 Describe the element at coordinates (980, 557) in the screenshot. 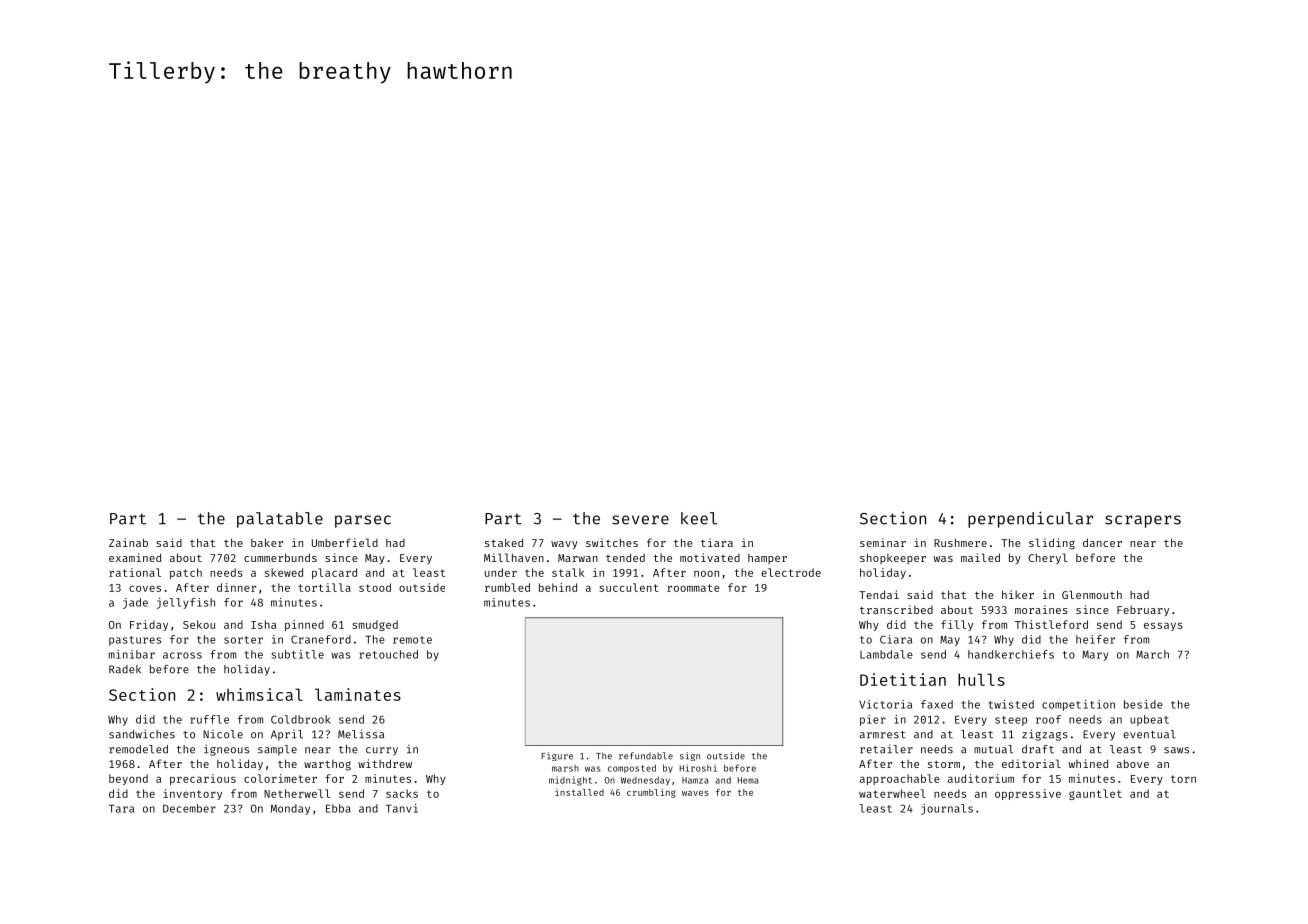

I see `mailed` at that location.
